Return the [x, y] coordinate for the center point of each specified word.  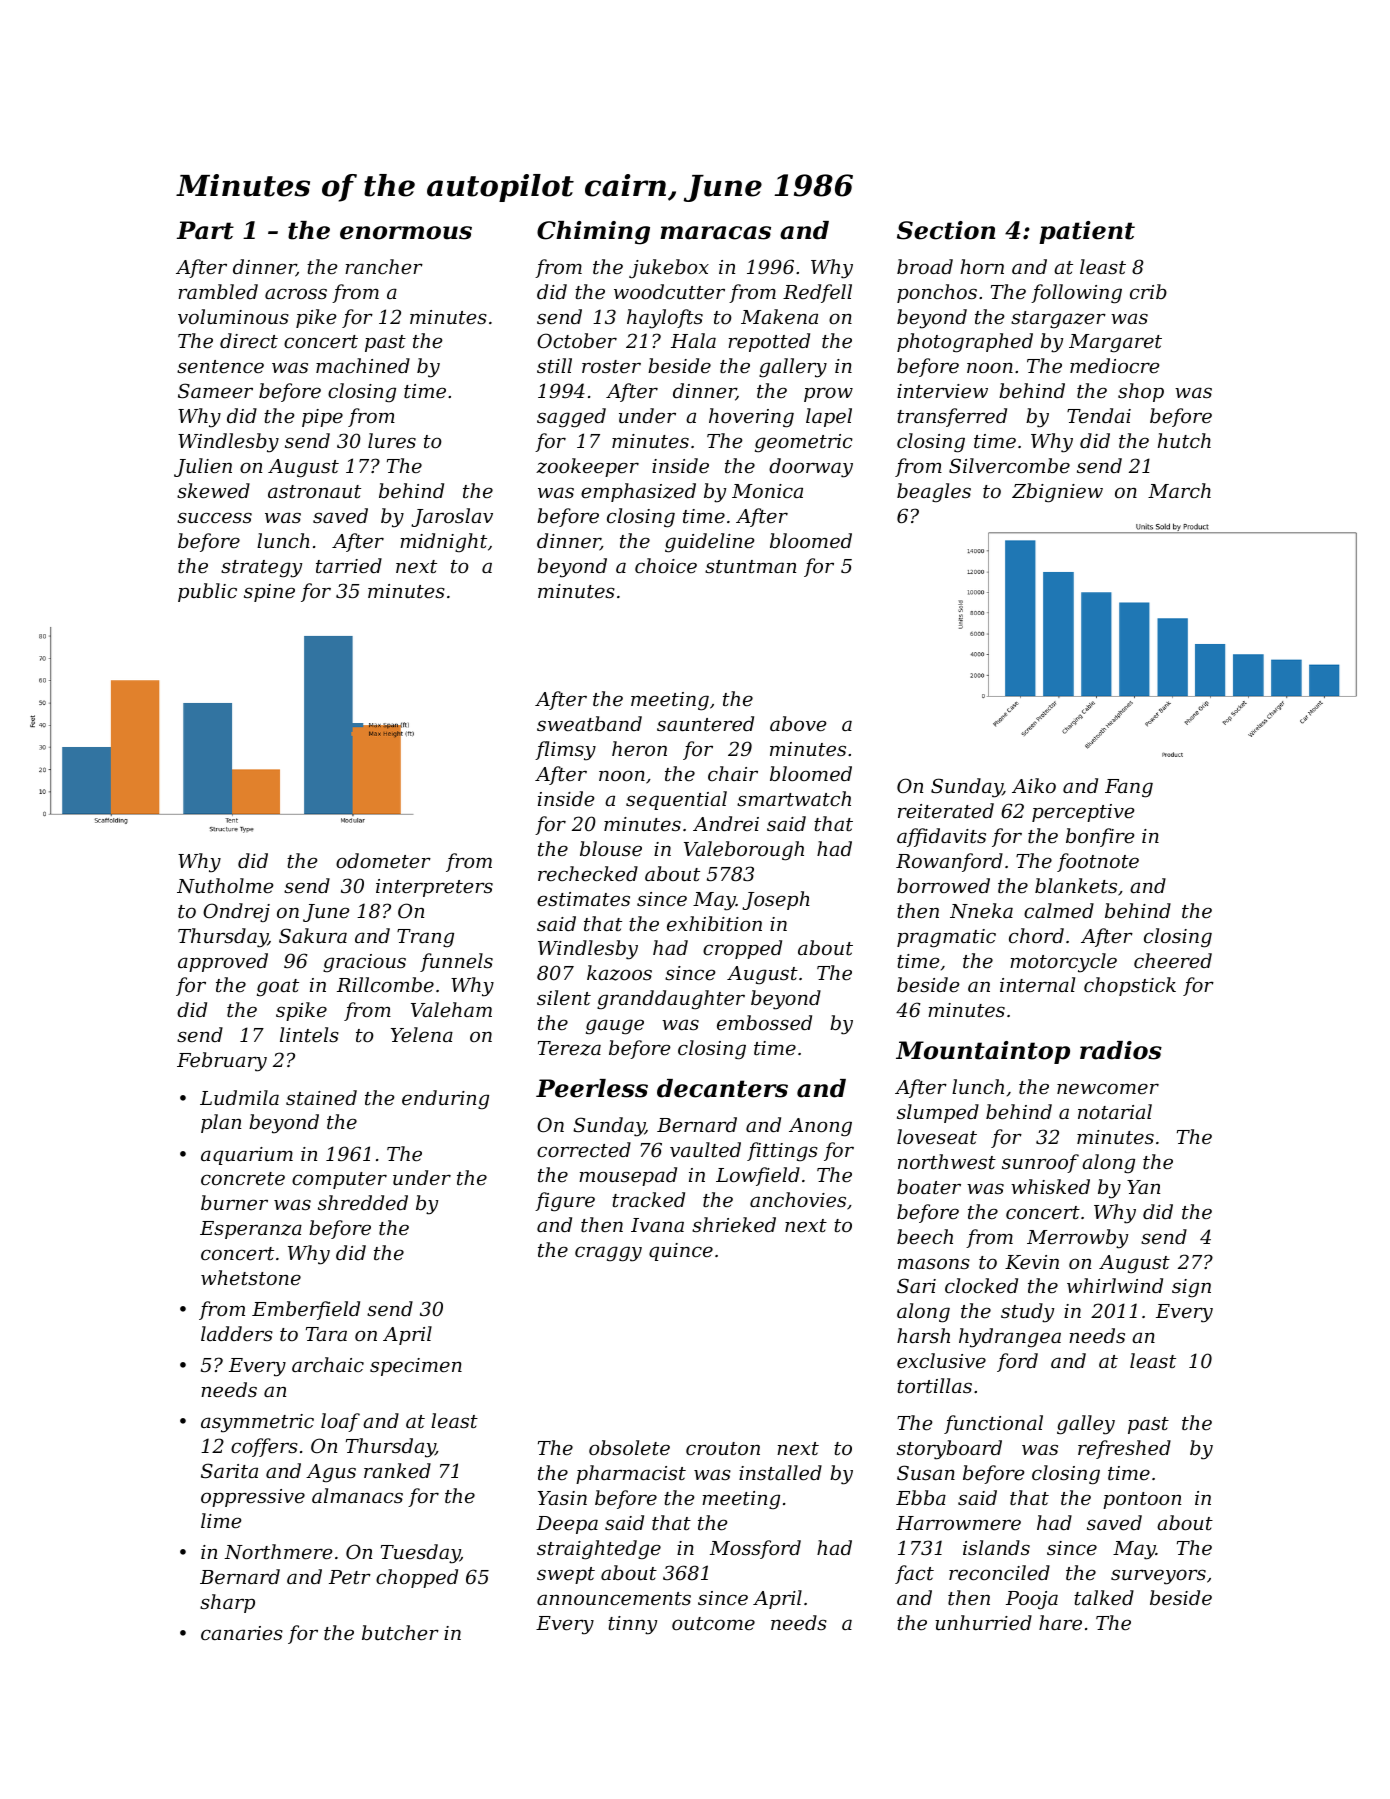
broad [925, 266]
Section [946, 230]
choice [666, 565]
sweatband [589, 723]
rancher [384, 266]
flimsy [565, 751]
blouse [611, 848]
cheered [1173, 960]
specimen [416, 1367]
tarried [349, 565]
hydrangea [1010, 1338]
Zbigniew [1057, 493]
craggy [608, 1254]
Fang [1129, 788]
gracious [364, 963]
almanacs [357, 1495]
